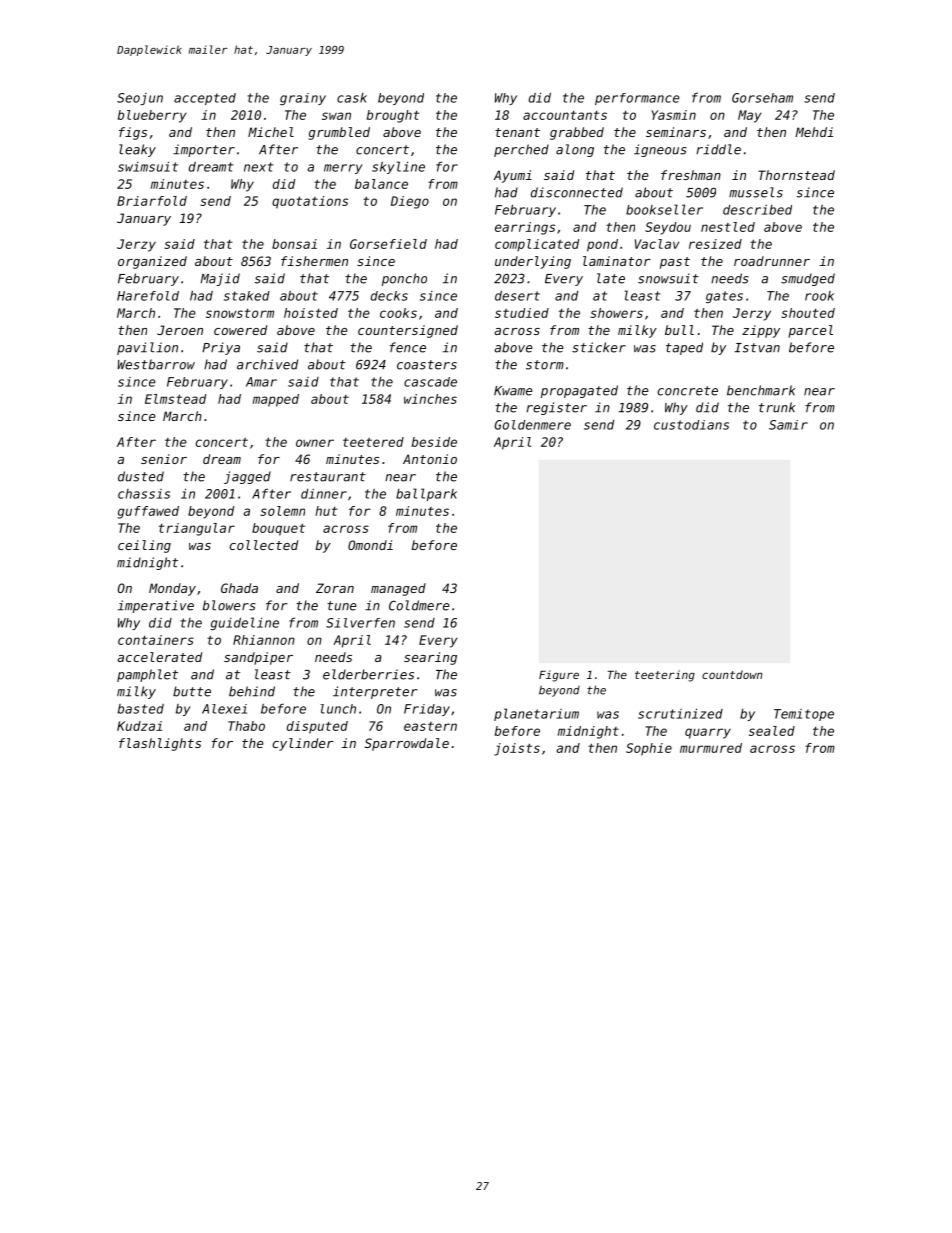 The height and width of the screenshot is (1233, 952). What do you see at coordinates (315, 443) in the screenshot?
I see `owner` at bounding box center [315, 443].
